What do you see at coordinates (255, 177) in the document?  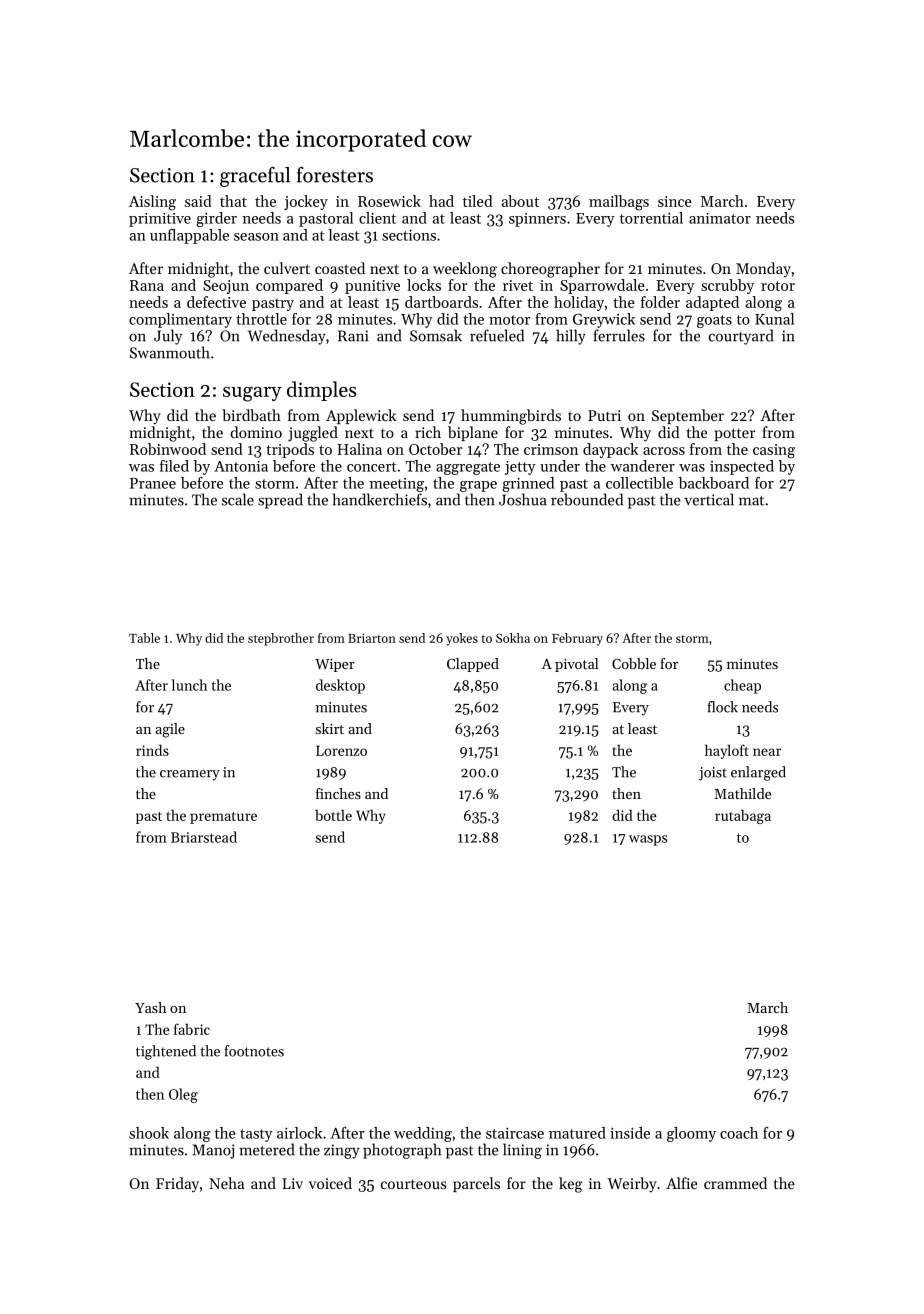 I see `graceful` at bounding box center [255, 177].
